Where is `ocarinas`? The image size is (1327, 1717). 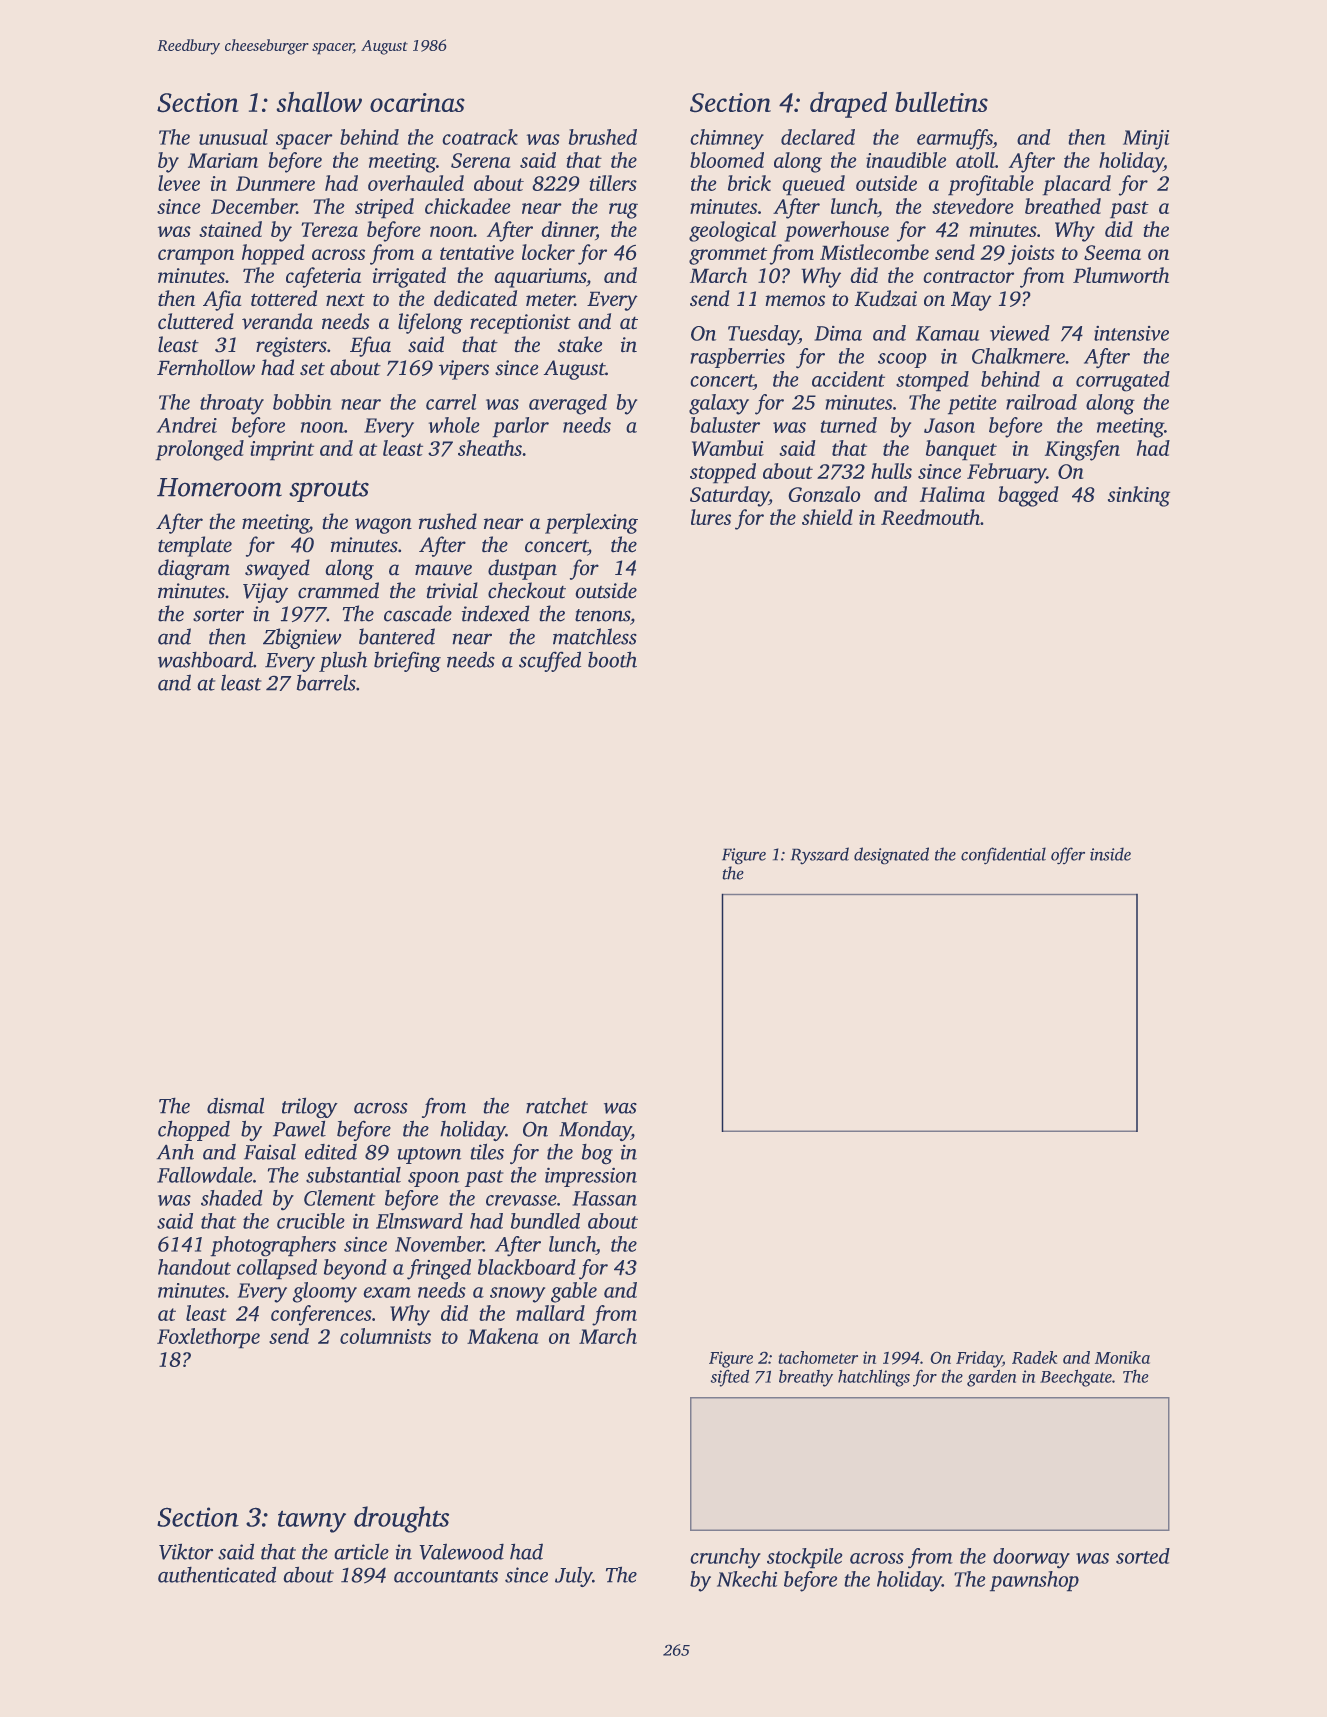
ocarinas is located at coordinates (417, 102).
